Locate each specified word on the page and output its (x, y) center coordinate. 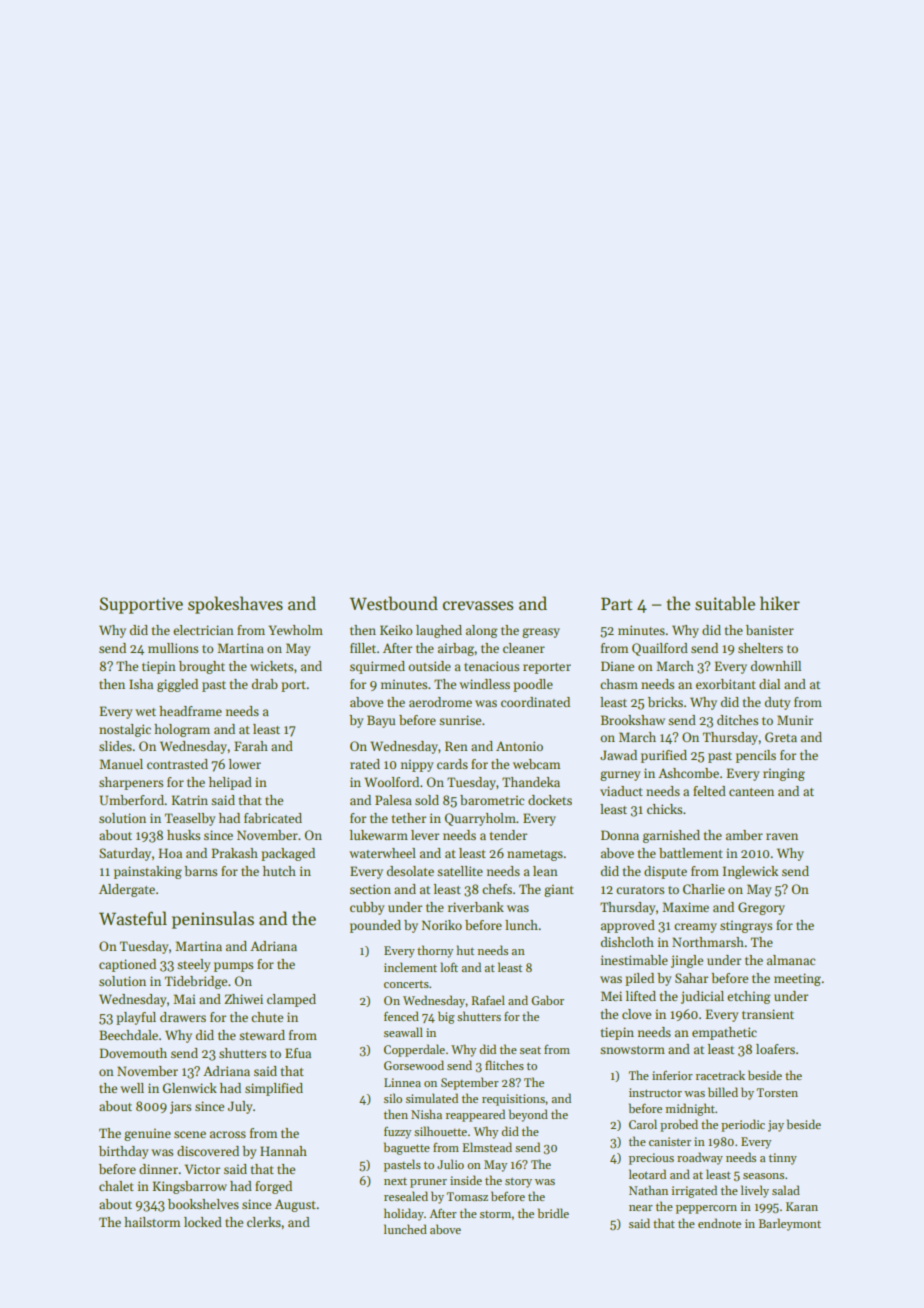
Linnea (402, 1082)
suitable (725, 603)
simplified (274, 1089)
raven (782, 836)
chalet (116, 1186)
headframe (190, 711)
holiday (404, 1214)
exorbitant (726, 684)
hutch (279, 871)
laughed (439, 631)
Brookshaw (633, 720)
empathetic (724, 1033)
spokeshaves (235, 605)
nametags (535, 855)
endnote (719, 1223)
